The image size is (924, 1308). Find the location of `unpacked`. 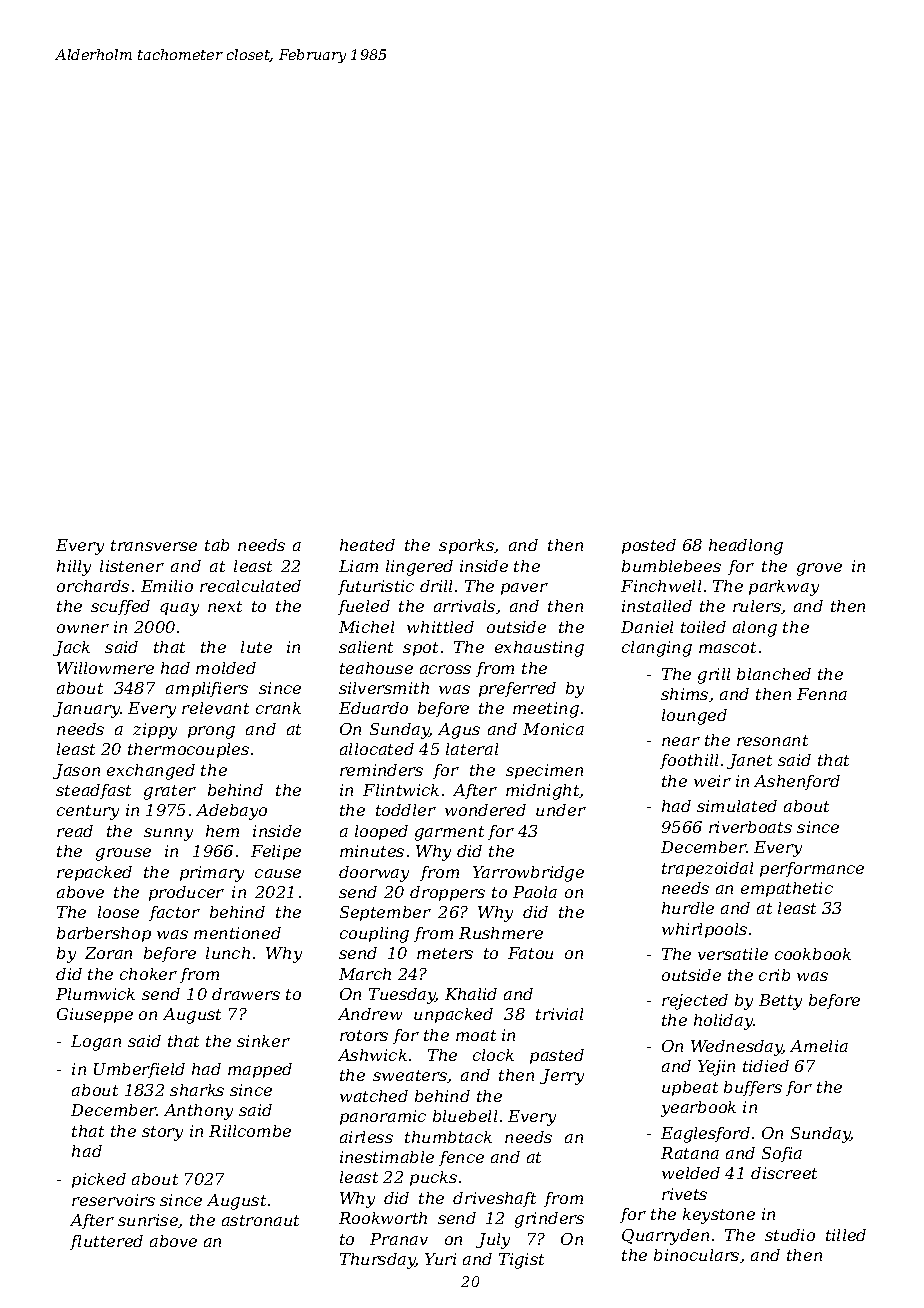

unpacked is located at coordinates (453, 1015).
